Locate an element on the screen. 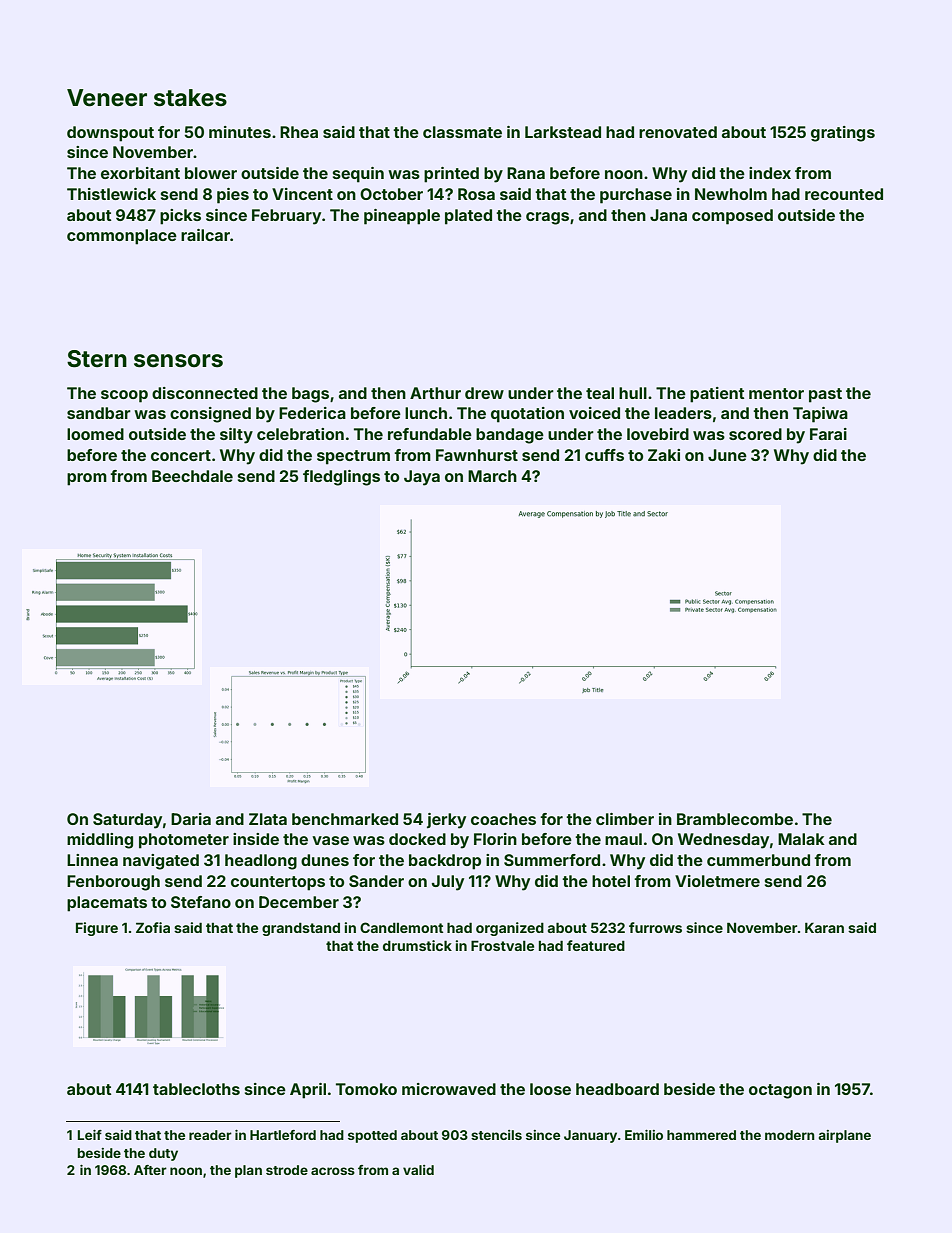 This screenshot has width=952, height=1233. Larkstead is located at coordinates (563, 132).
